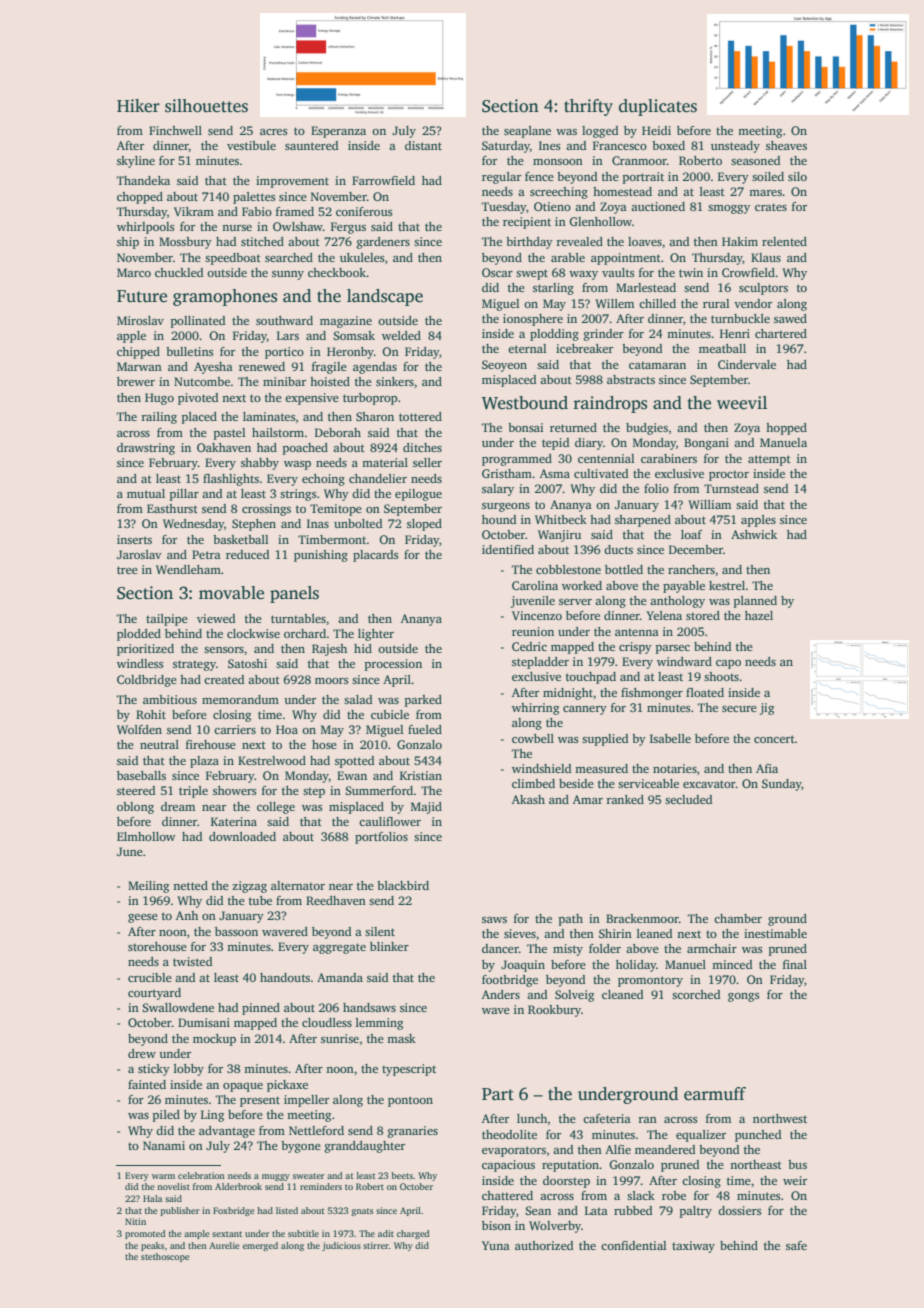 The height and width of the screenshot is (1308, 924). Describe the element at coordinates (138, 106) in the screenshot. I see `Hiker` at that location.
